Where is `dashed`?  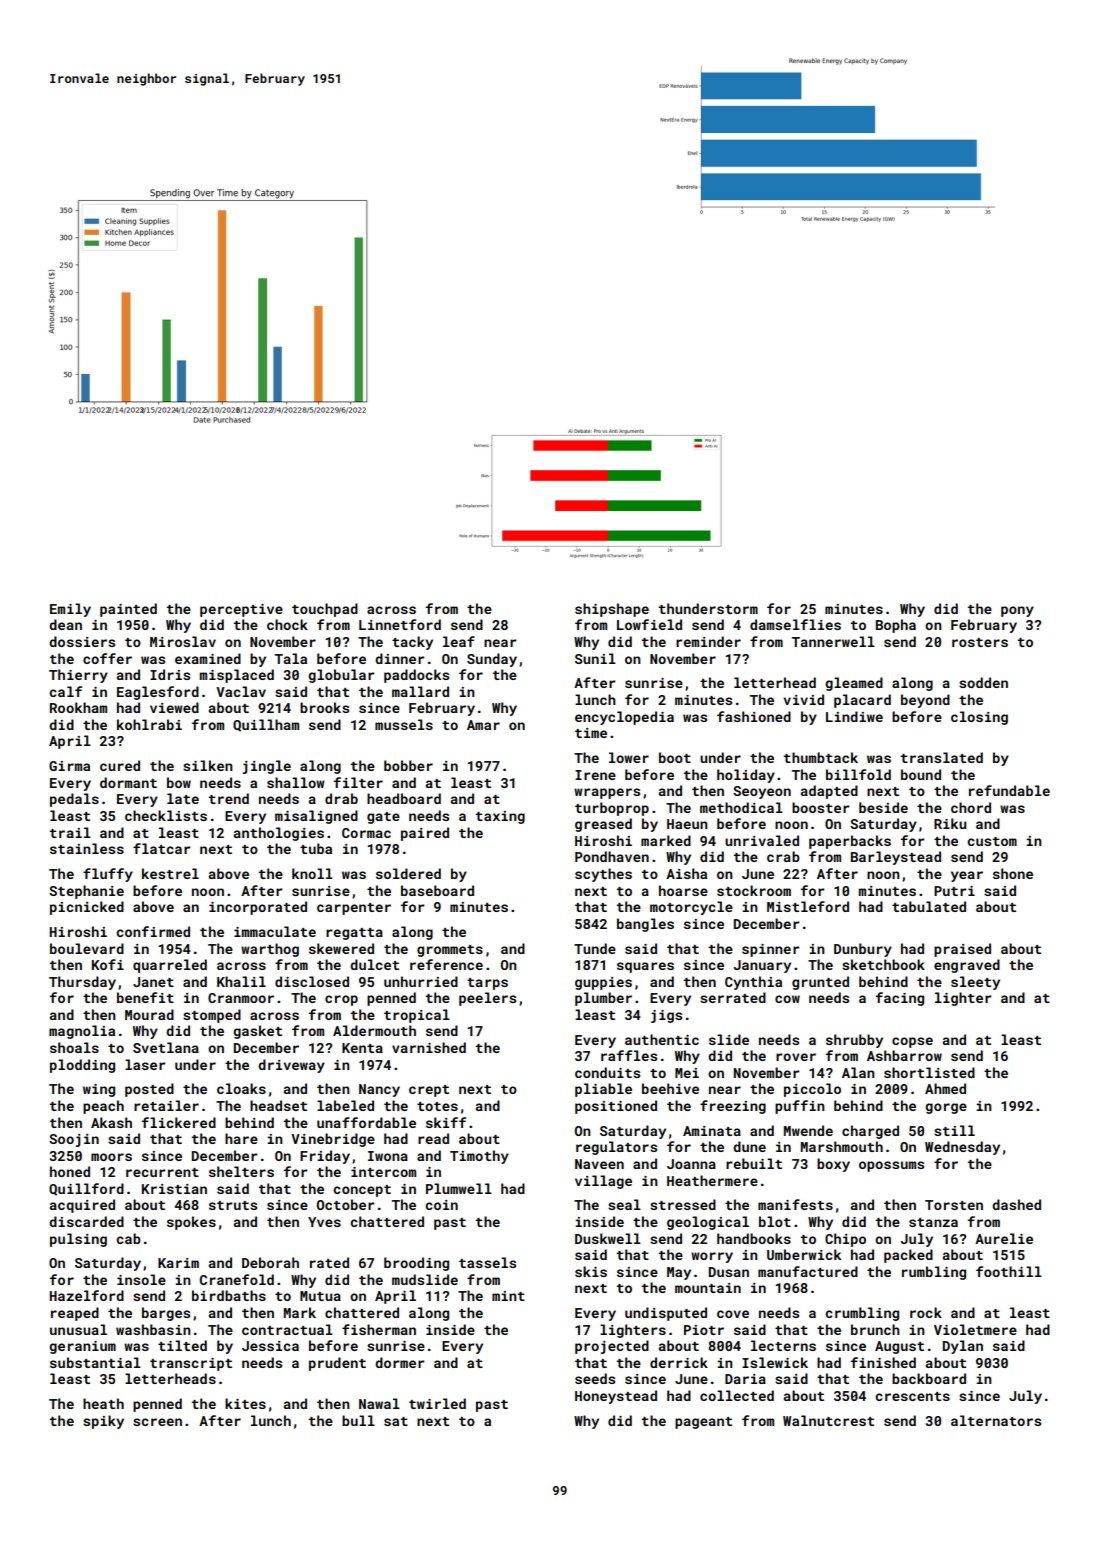 dashed is located at coordinates (1016, 1204).
